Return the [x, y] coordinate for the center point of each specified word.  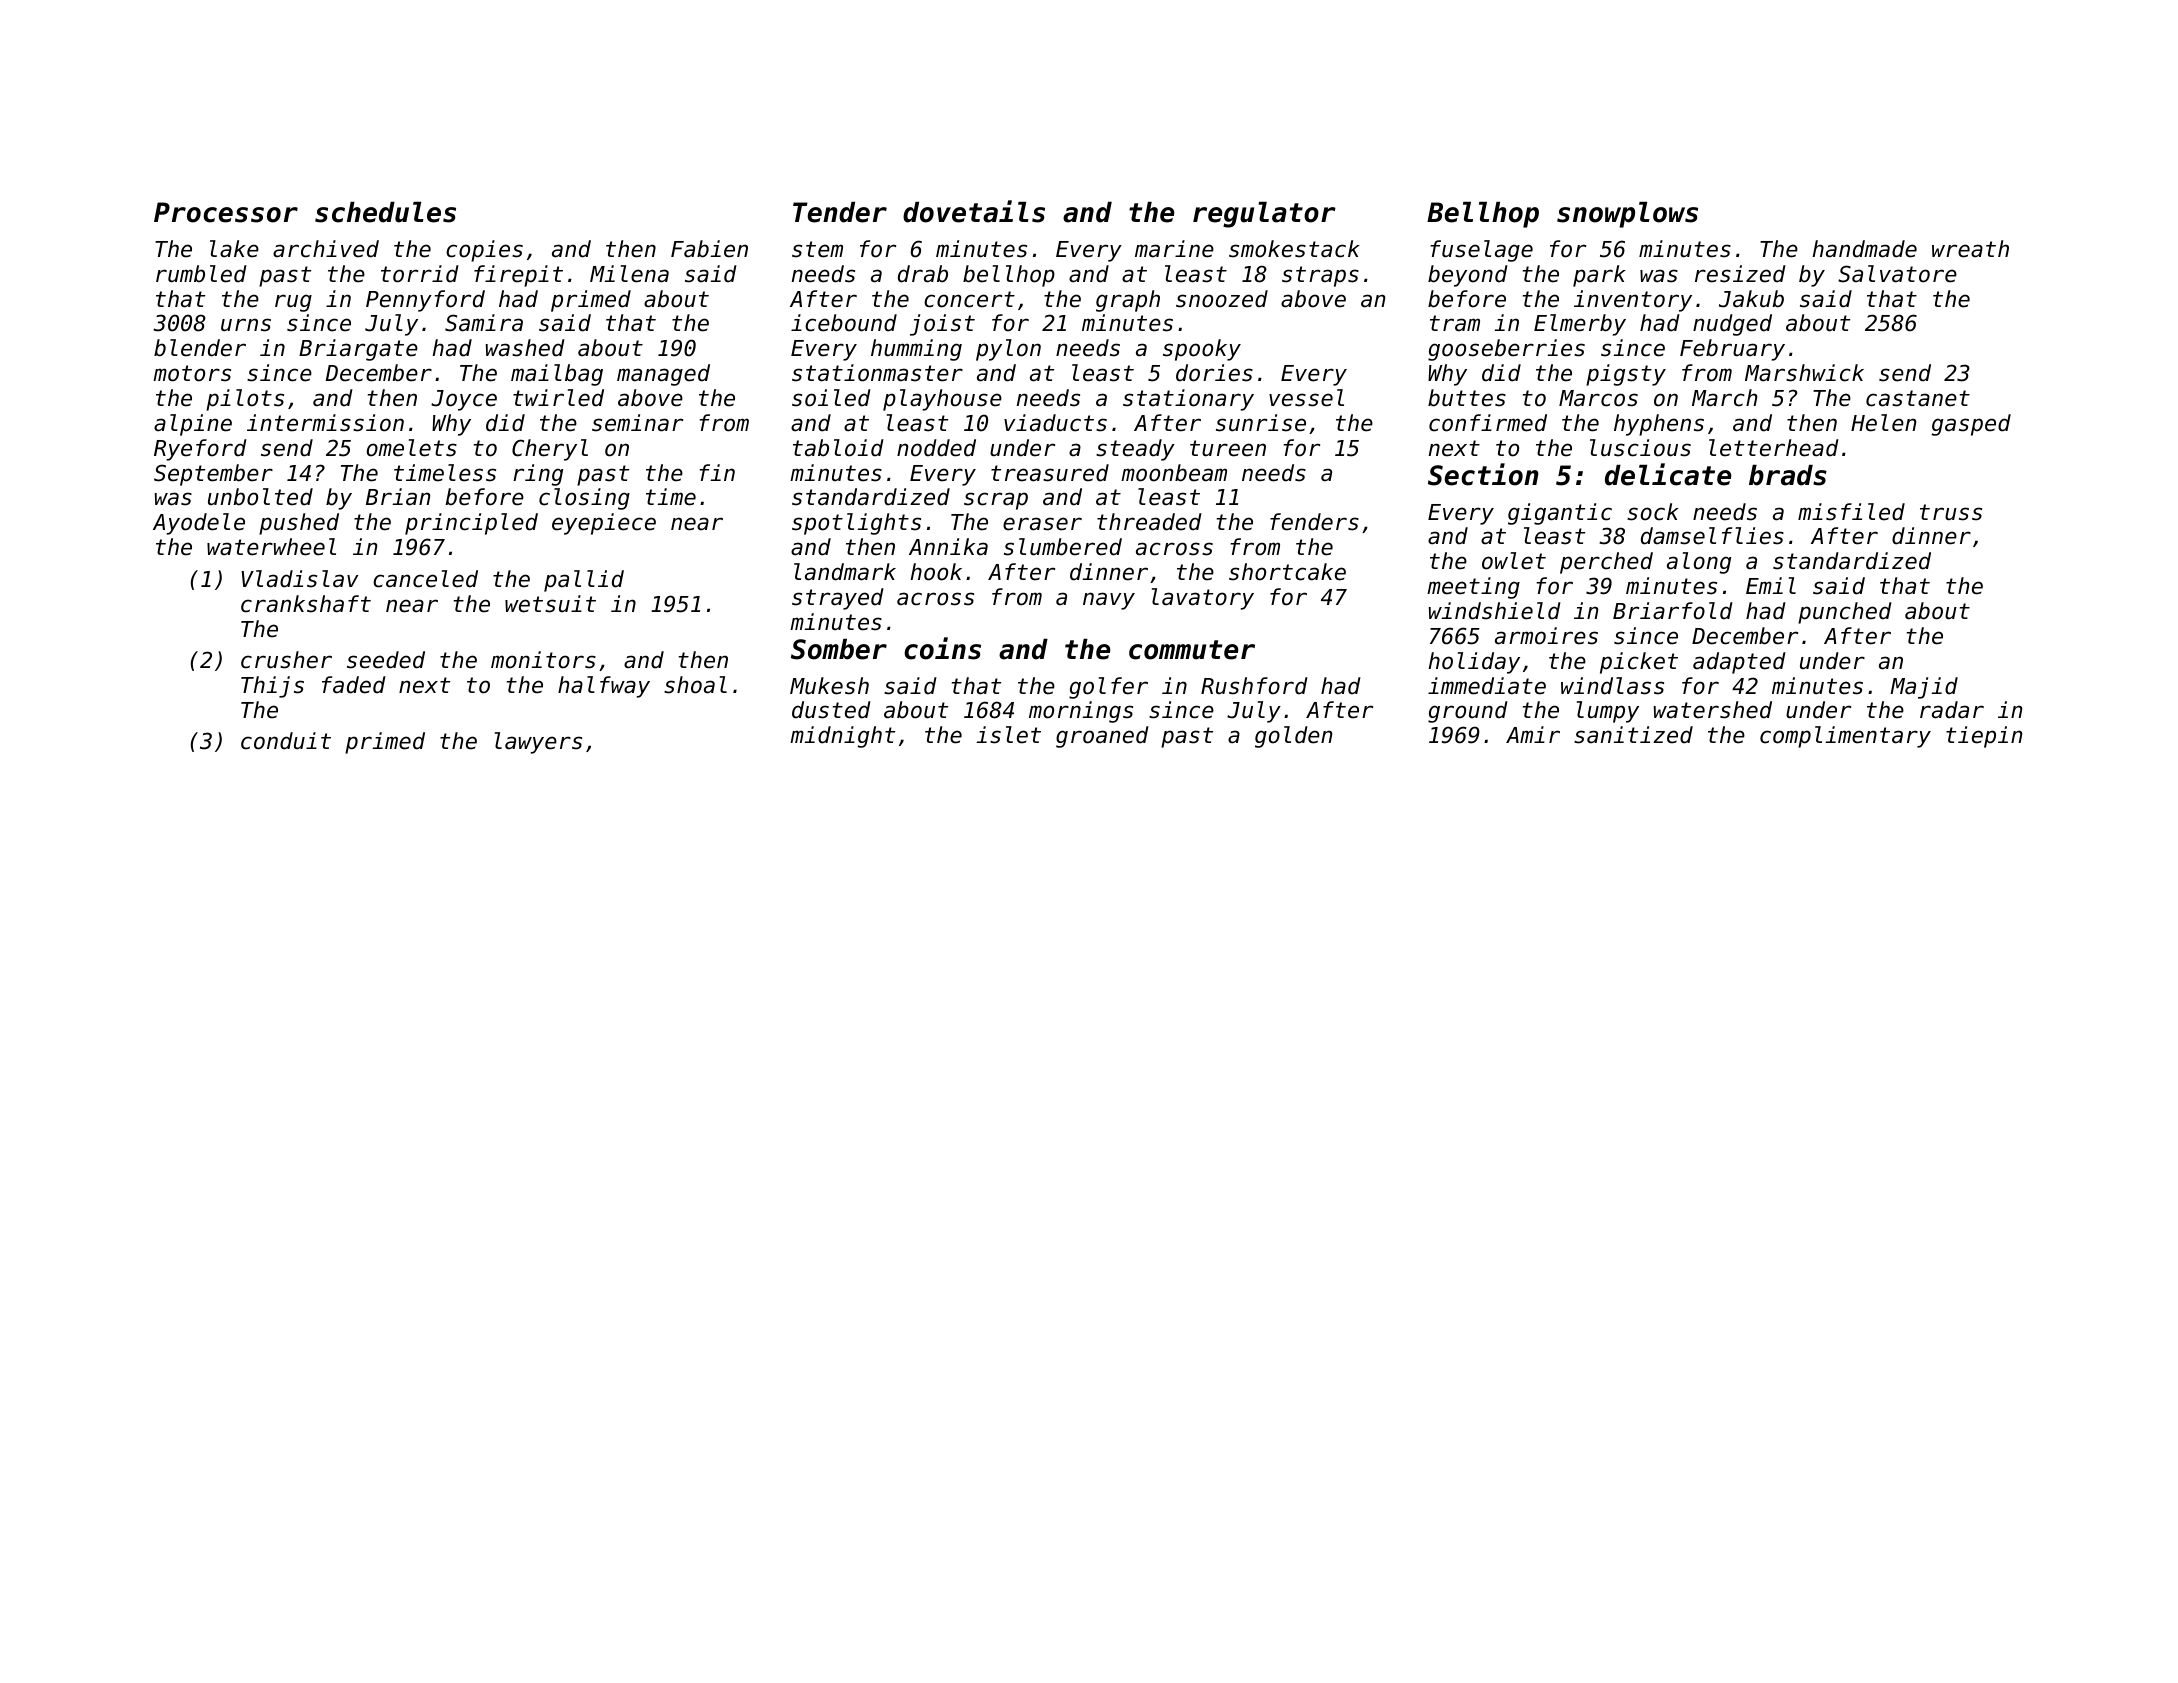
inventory [1633, 301]
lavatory [1203, 599]
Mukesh [829, 686]
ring [538, 475]
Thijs [272, 687]
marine [1174, 249]
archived [326, 249]
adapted [1739, 663]
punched [1845, 613]
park [1599, 276]
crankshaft [306, 604]
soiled [831, 398]
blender [200, 348]
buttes [1467, 398]
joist [942, 325]
